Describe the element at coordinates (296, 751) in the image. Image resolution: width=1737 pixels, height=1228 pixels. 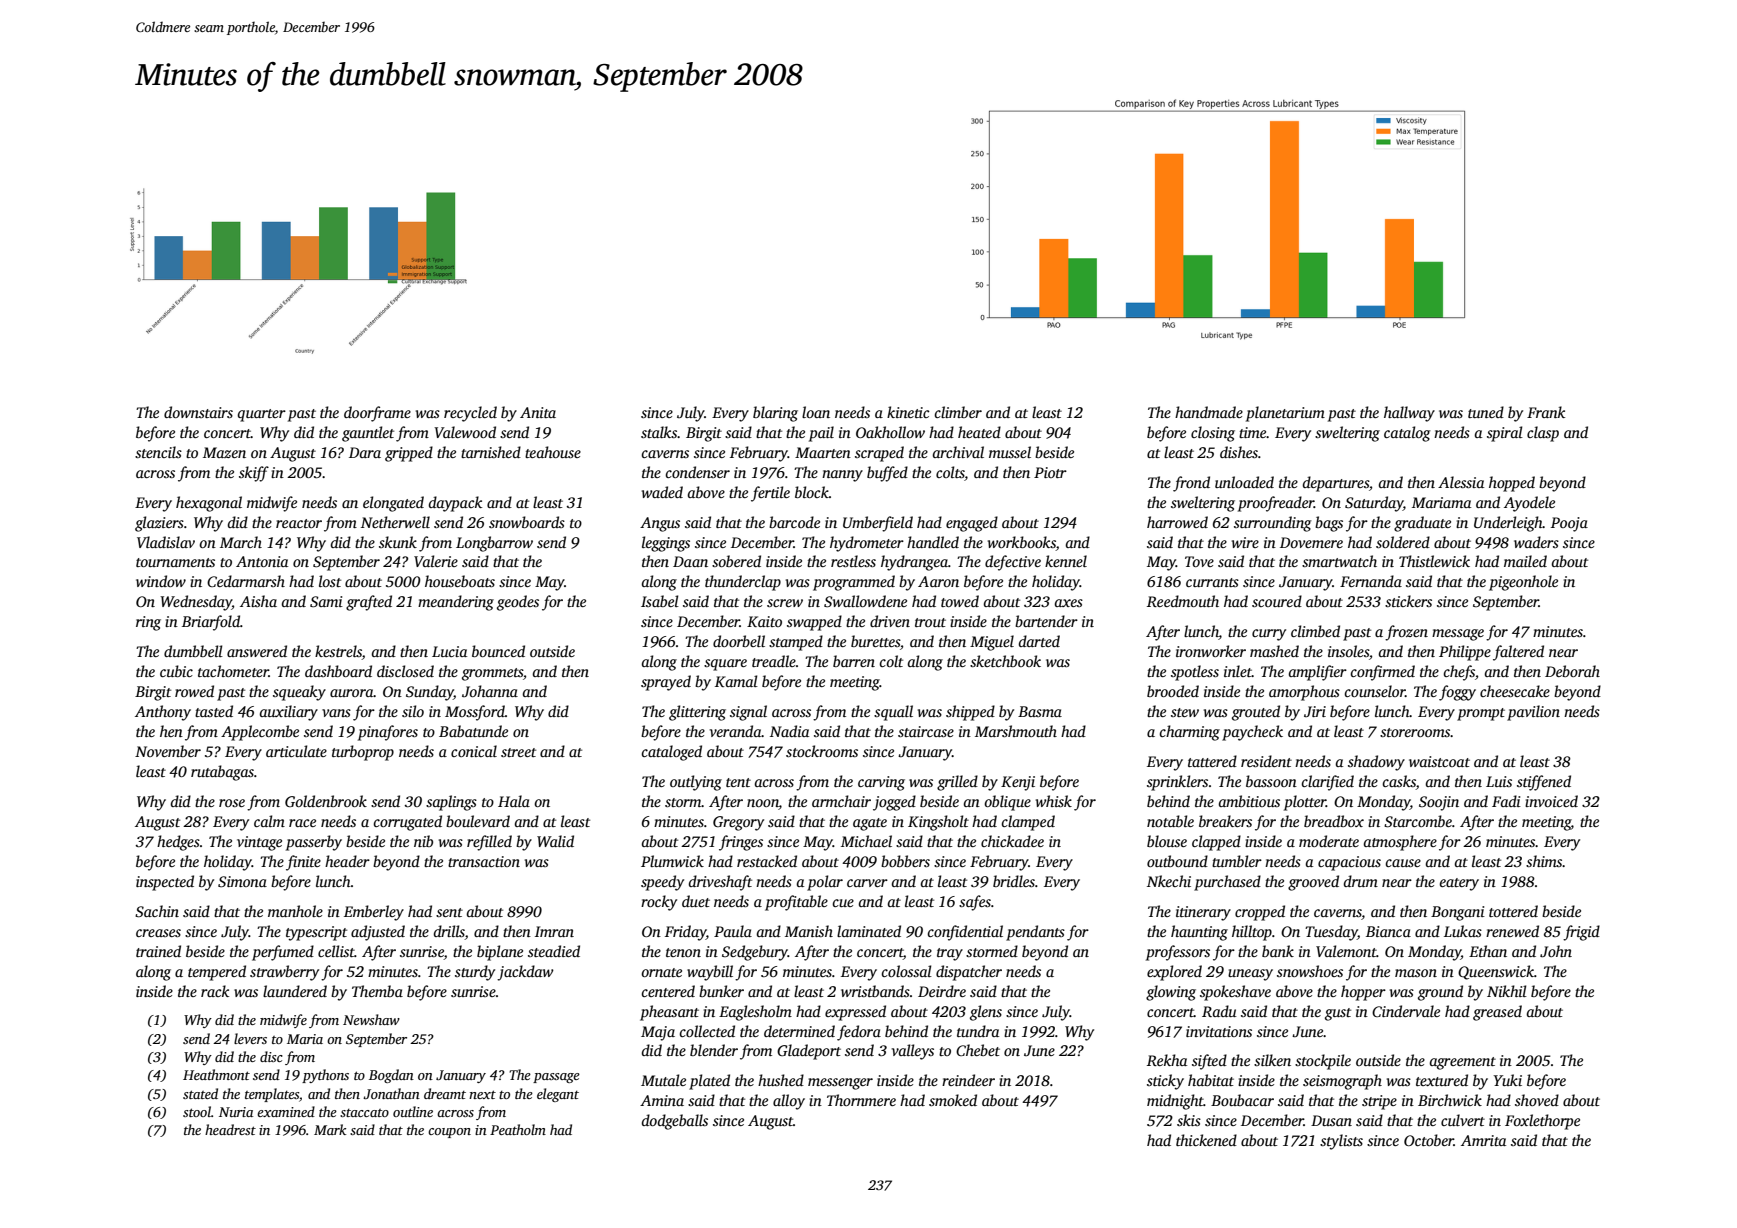
I see `articulate` at that location.
